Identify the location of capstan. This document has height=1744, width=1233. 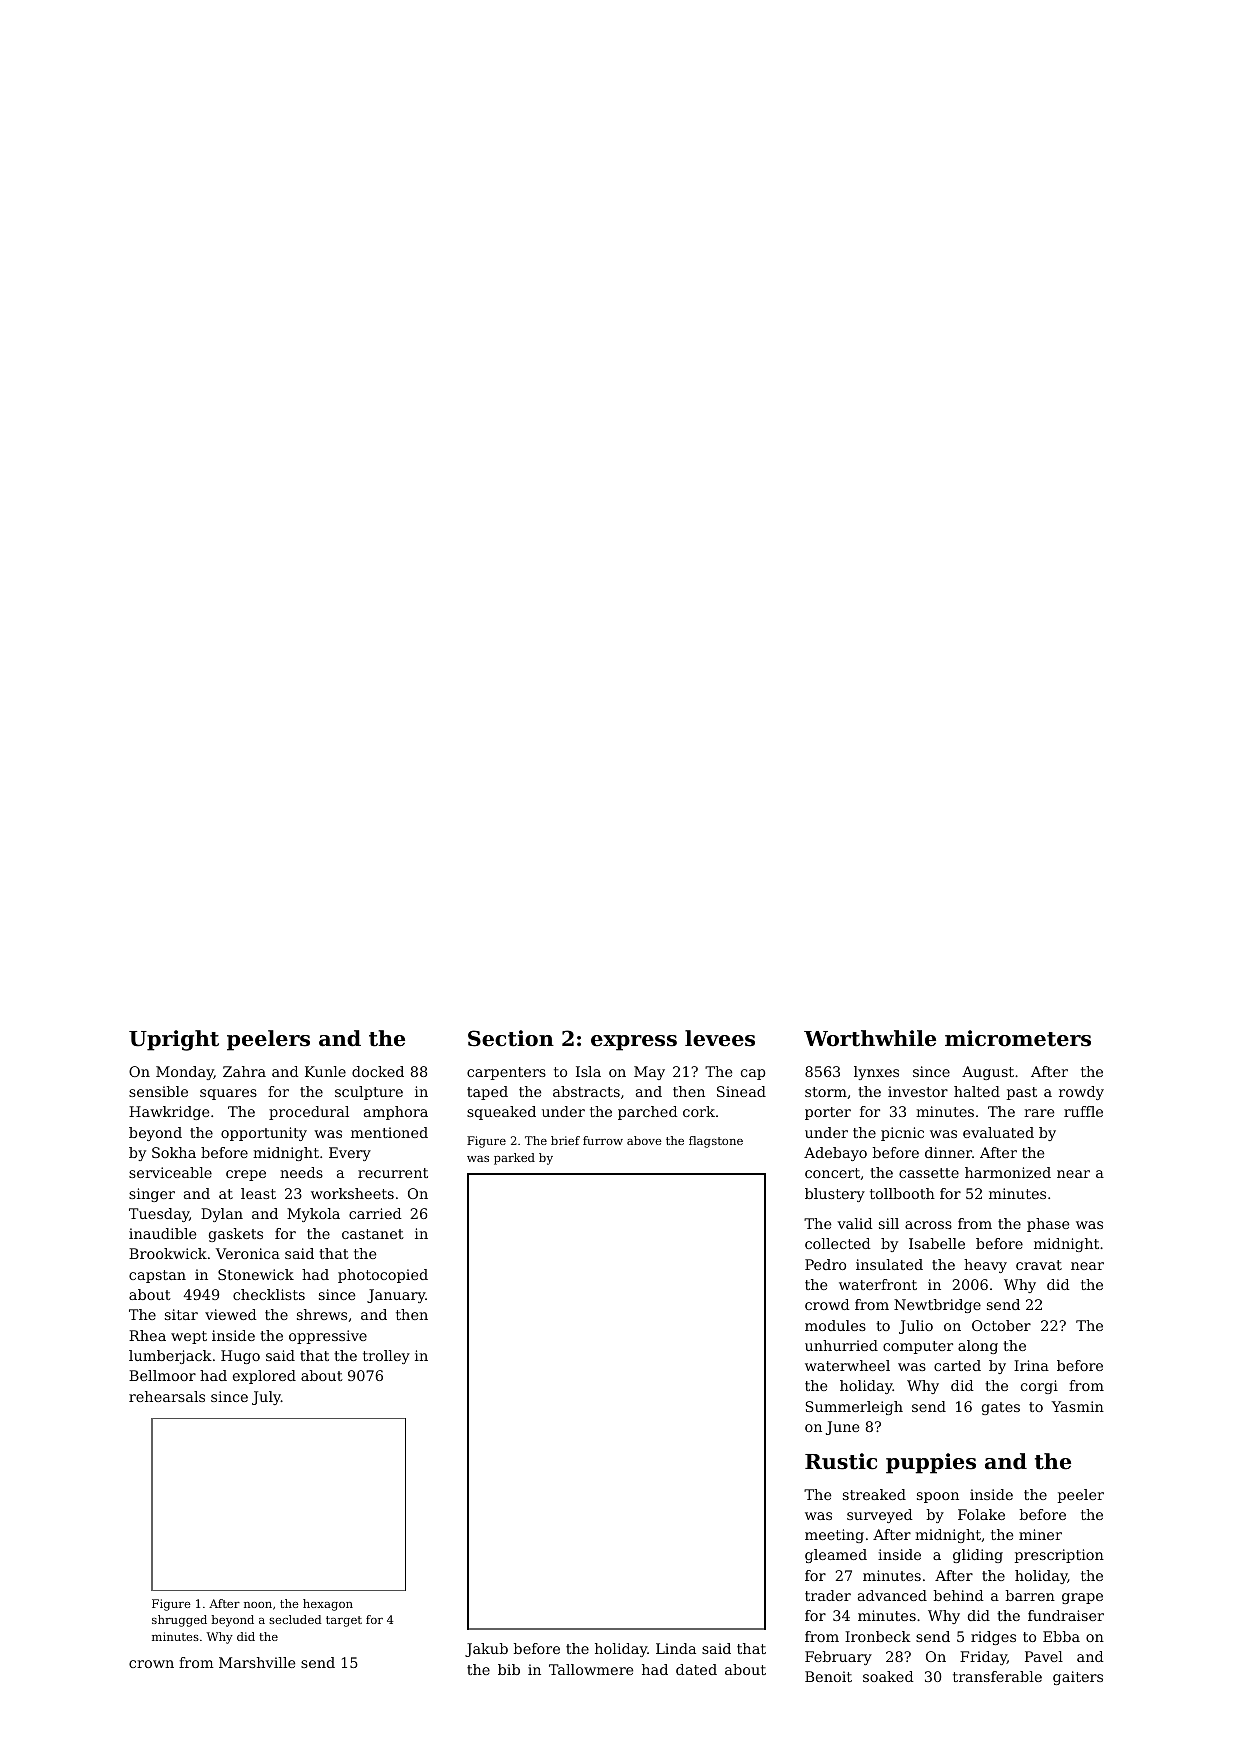
(157, 1276).
